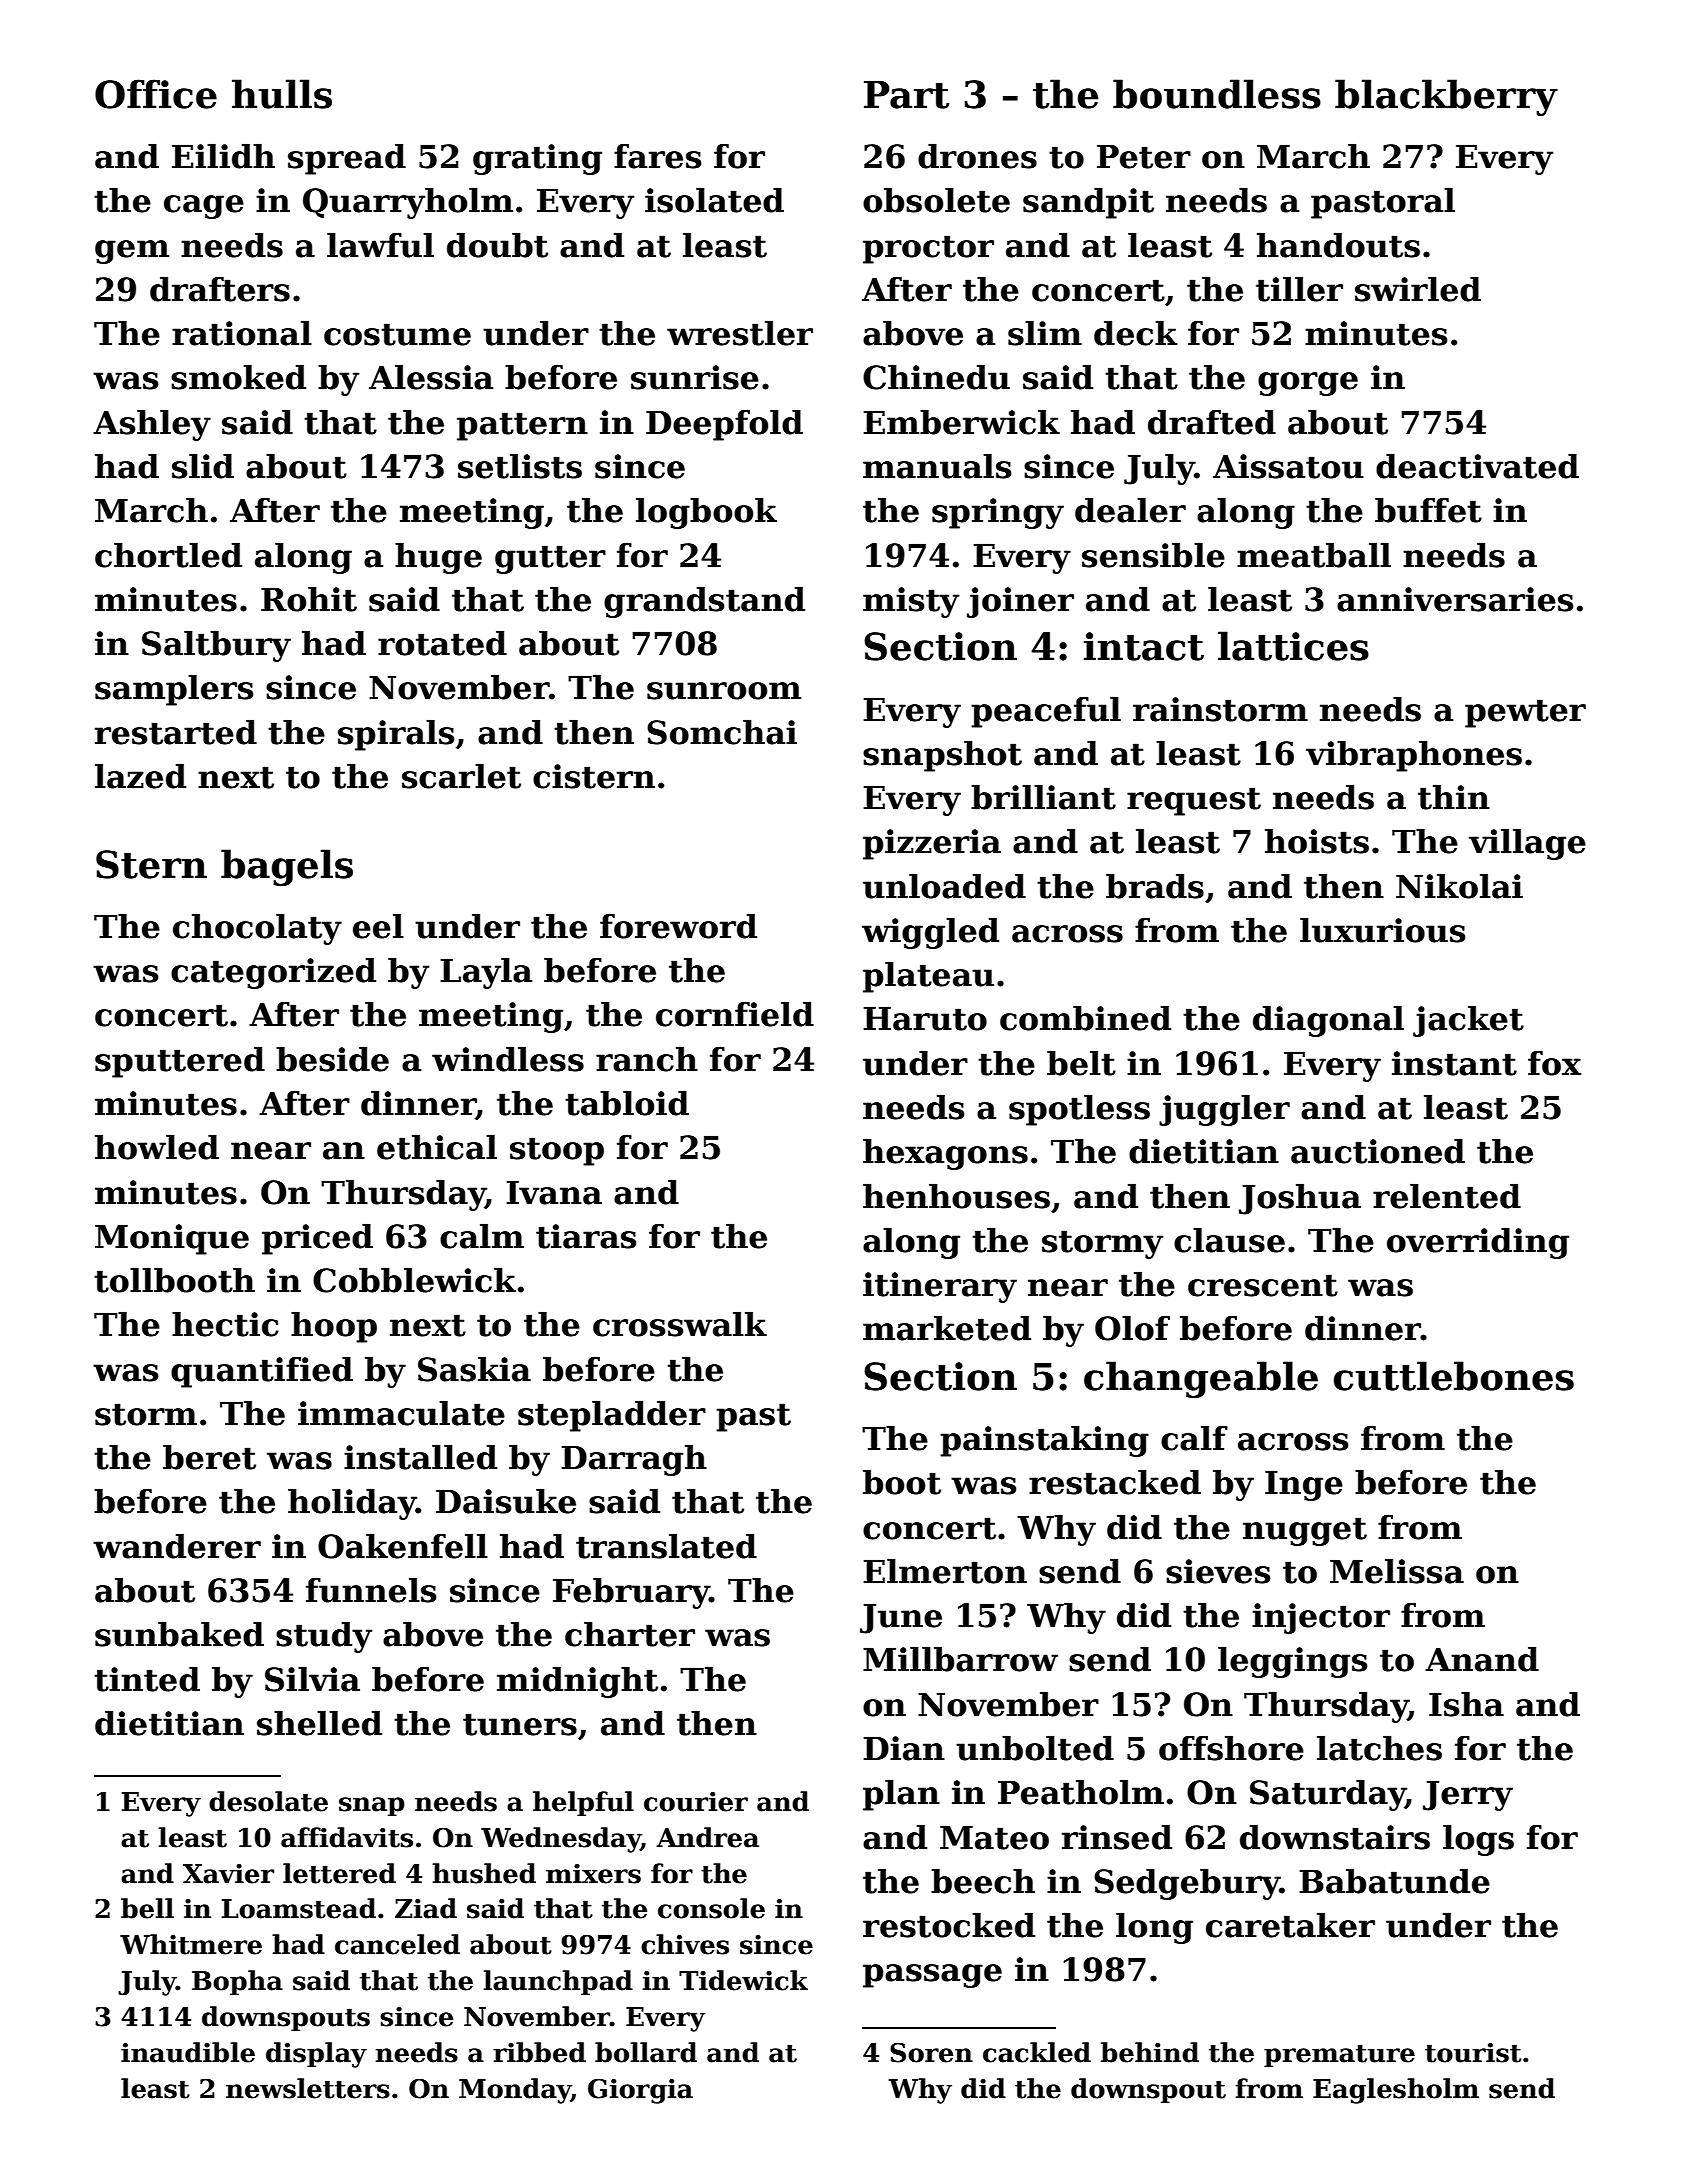  What do you see at coordinates (722, 732) in the document?
I see `Somchai` at bounding box center [722, 732].
